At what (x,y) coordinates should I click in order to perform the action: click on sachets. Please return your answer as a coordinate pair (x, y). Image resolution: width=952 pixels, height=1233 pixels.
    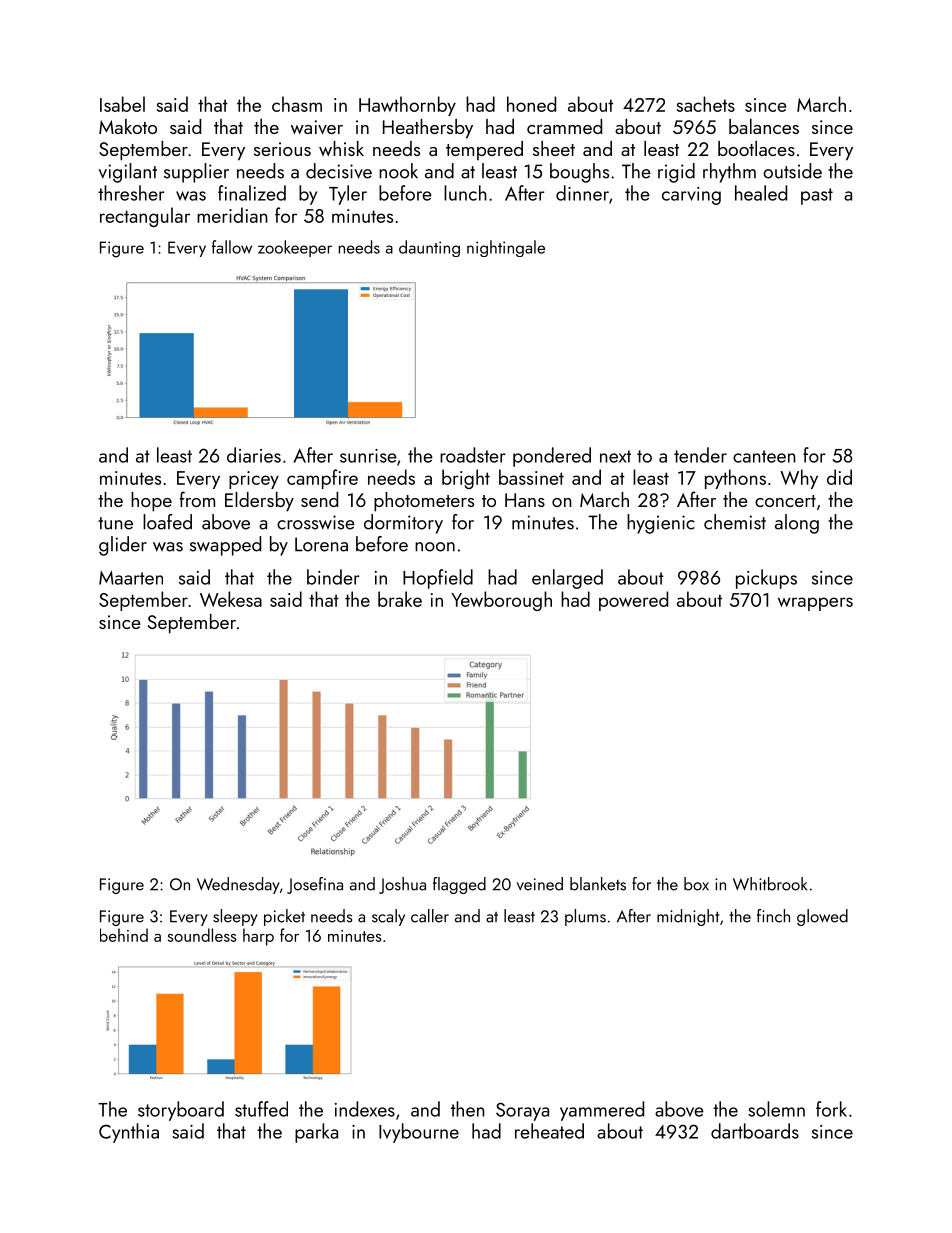
    Looking at the image, I should click on (705, 104).
